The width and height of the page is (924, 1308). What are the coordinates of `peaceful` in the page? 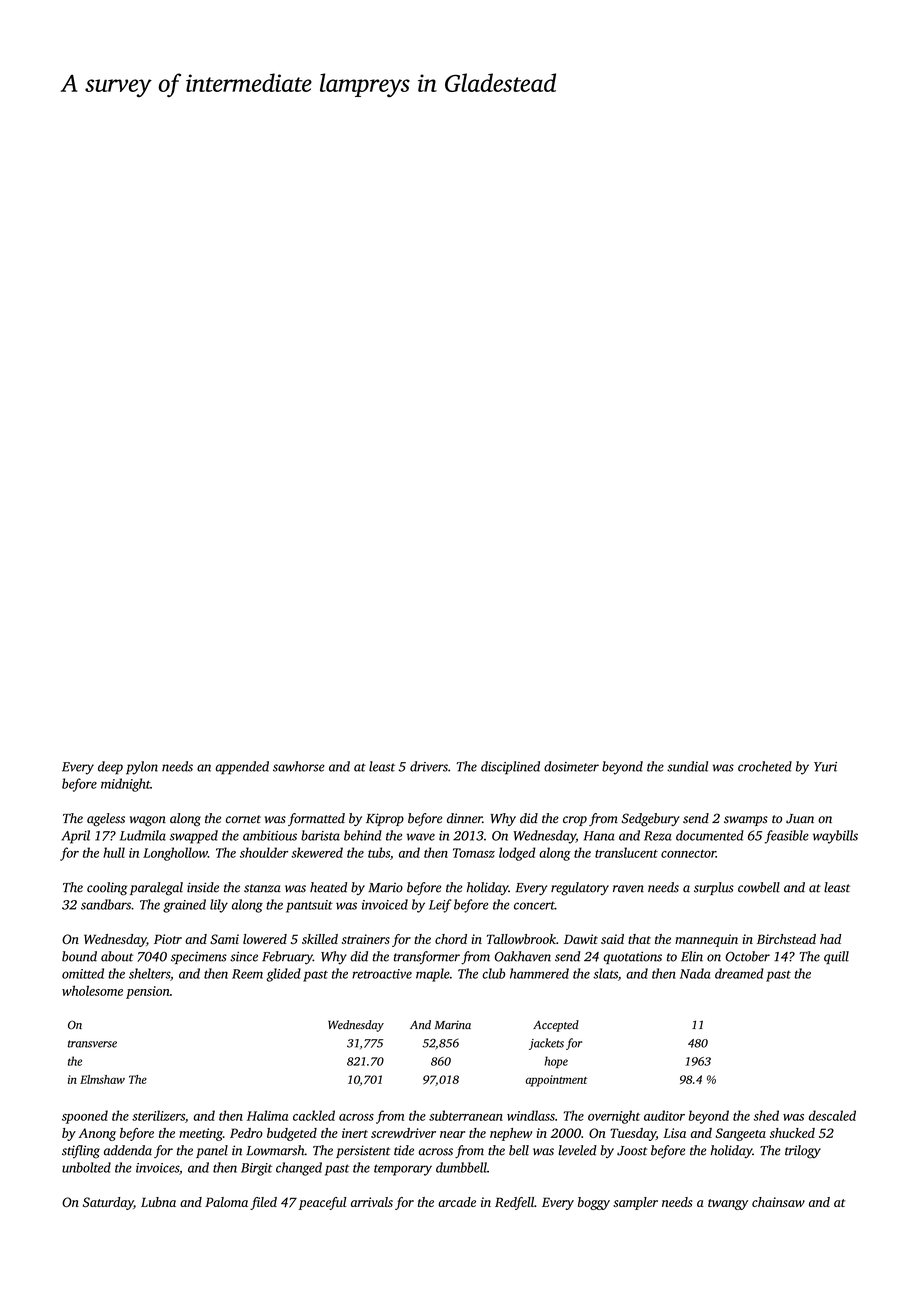 It's located at (323, 1203).
